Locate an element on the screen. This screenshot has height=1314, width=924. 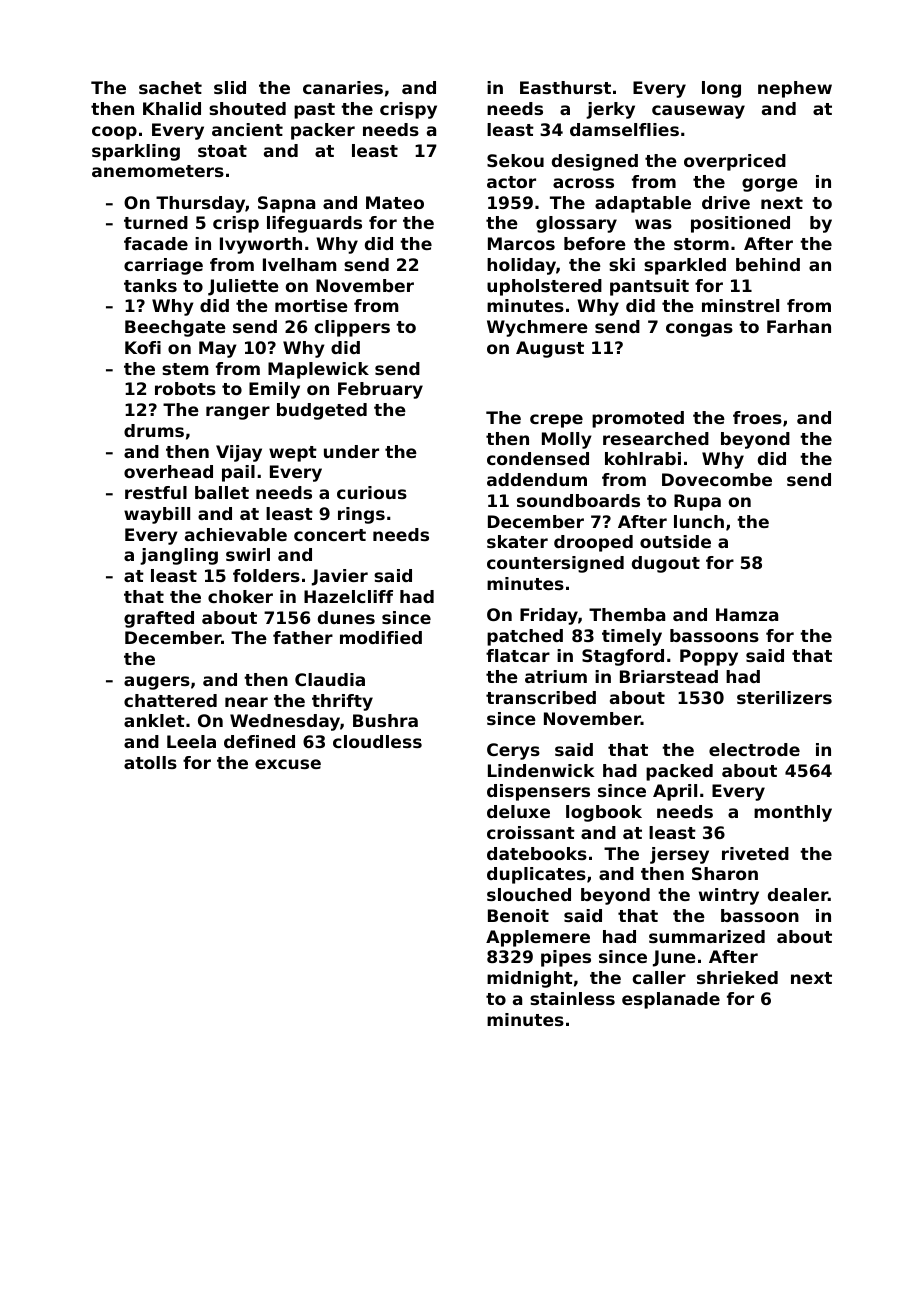
timely is located at coordinates (632, 637).
